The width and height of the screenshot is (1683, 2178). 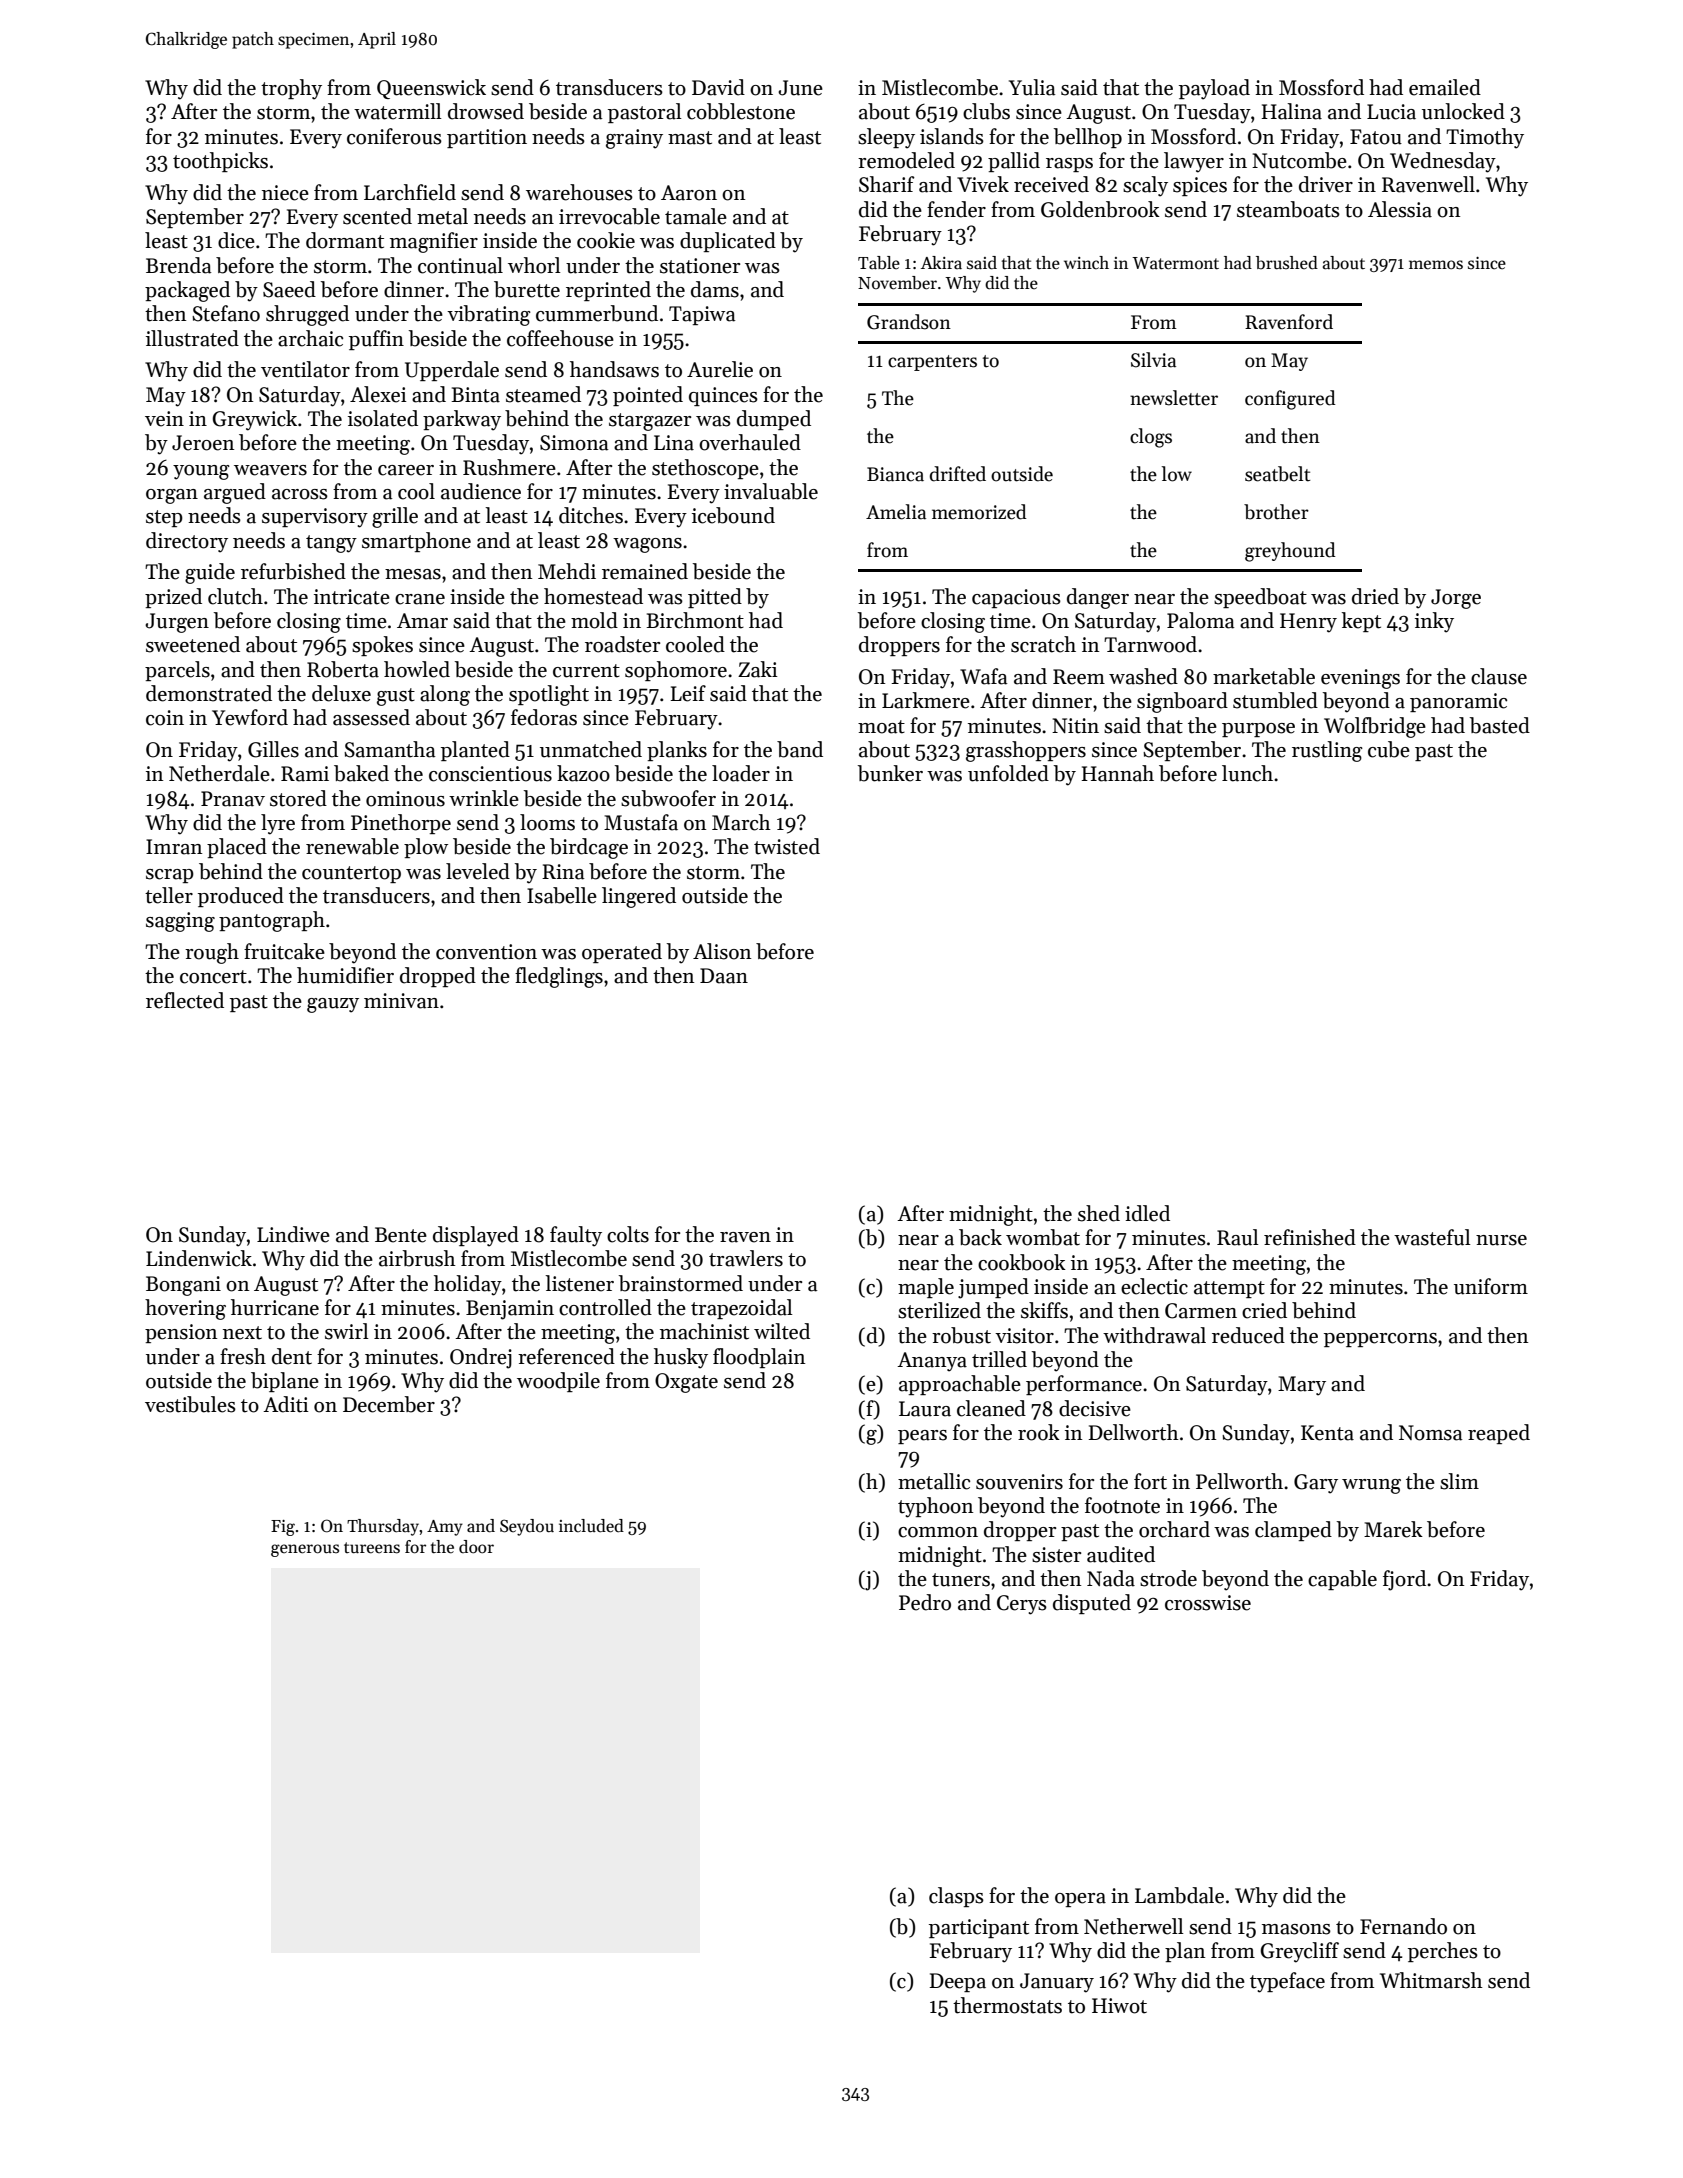 I want to click on whorl, so click(x=534, y=265).
